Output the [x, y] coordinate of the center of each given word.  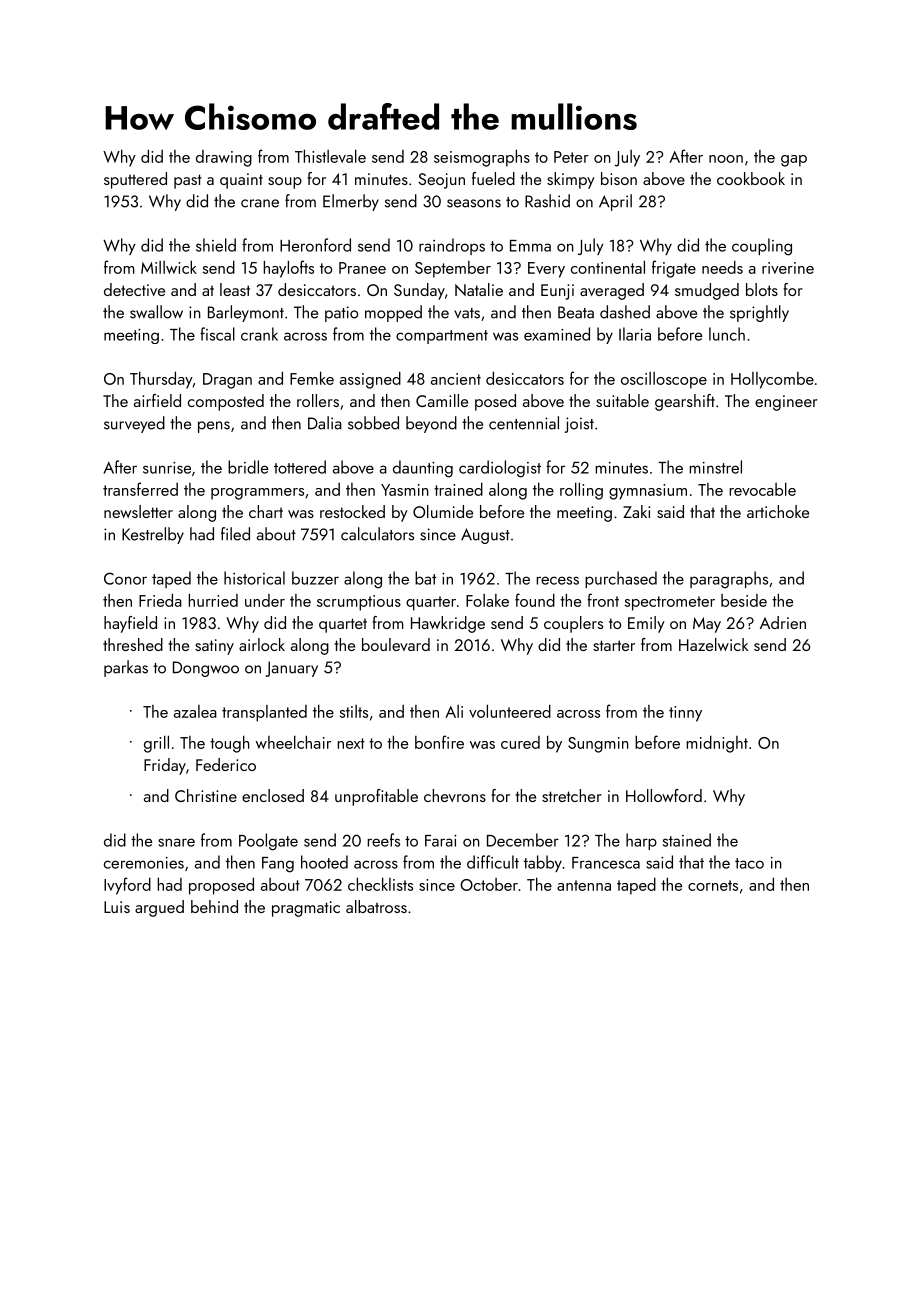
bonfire [439, 742]
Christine [206, 795]
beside [744, 600]
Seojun [441, 181]
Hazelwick [713, 644]
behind [214, 906]
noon [726, 159]
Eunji [557, 292]
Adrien [783, 622]
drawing [224, 158]
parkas [126, 668]
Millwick [169, 267]
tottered [300, 467]
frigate [674, 269]
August [485, 536]
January [292, 669]
